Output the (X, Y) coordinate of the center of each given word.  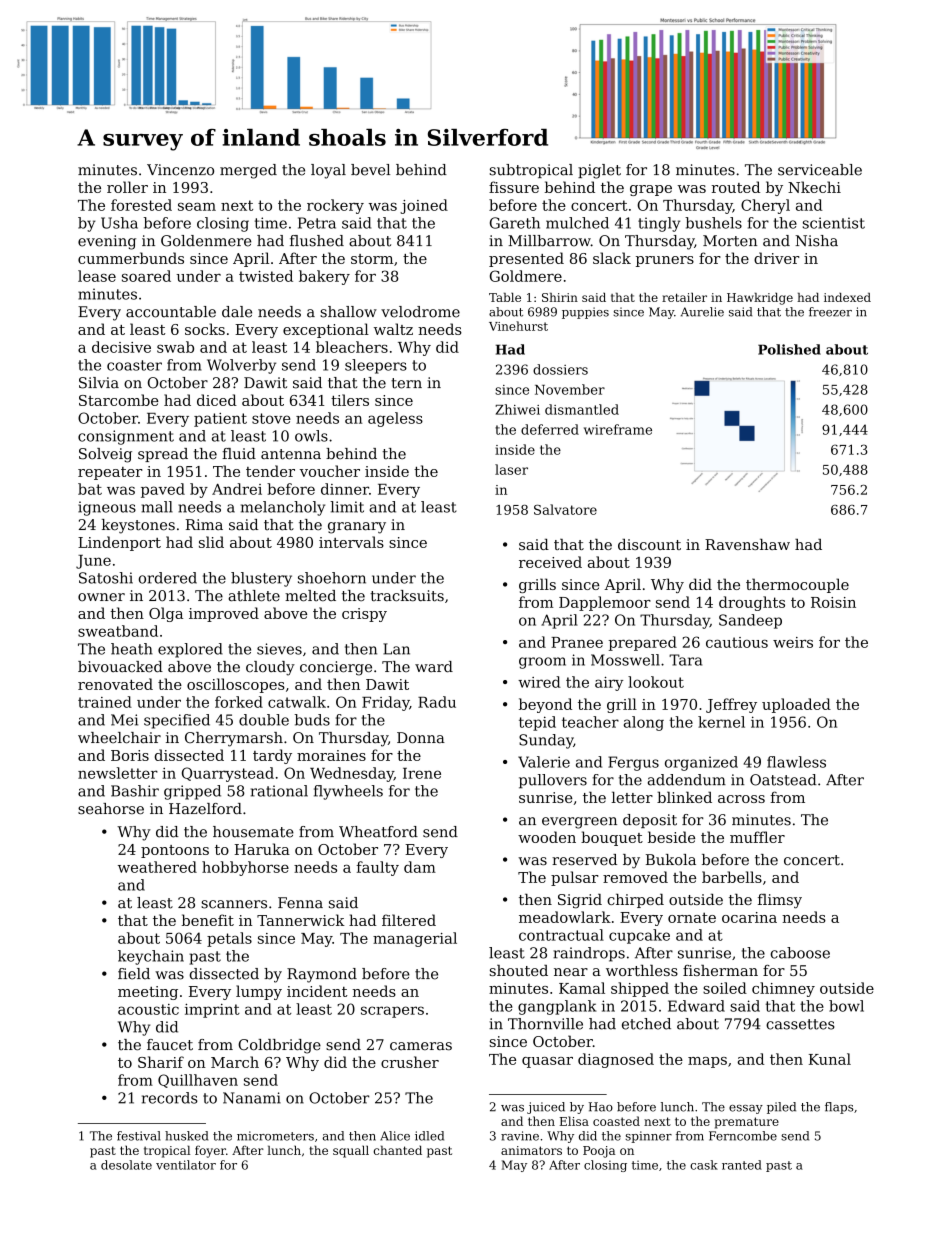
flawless (796, 762)
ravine (520, 1136)
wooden (547, 837)
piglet (599, 171)
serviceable (820, 170)
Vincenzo (180, 170)
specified (177, 721)
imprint (212, 1010)
